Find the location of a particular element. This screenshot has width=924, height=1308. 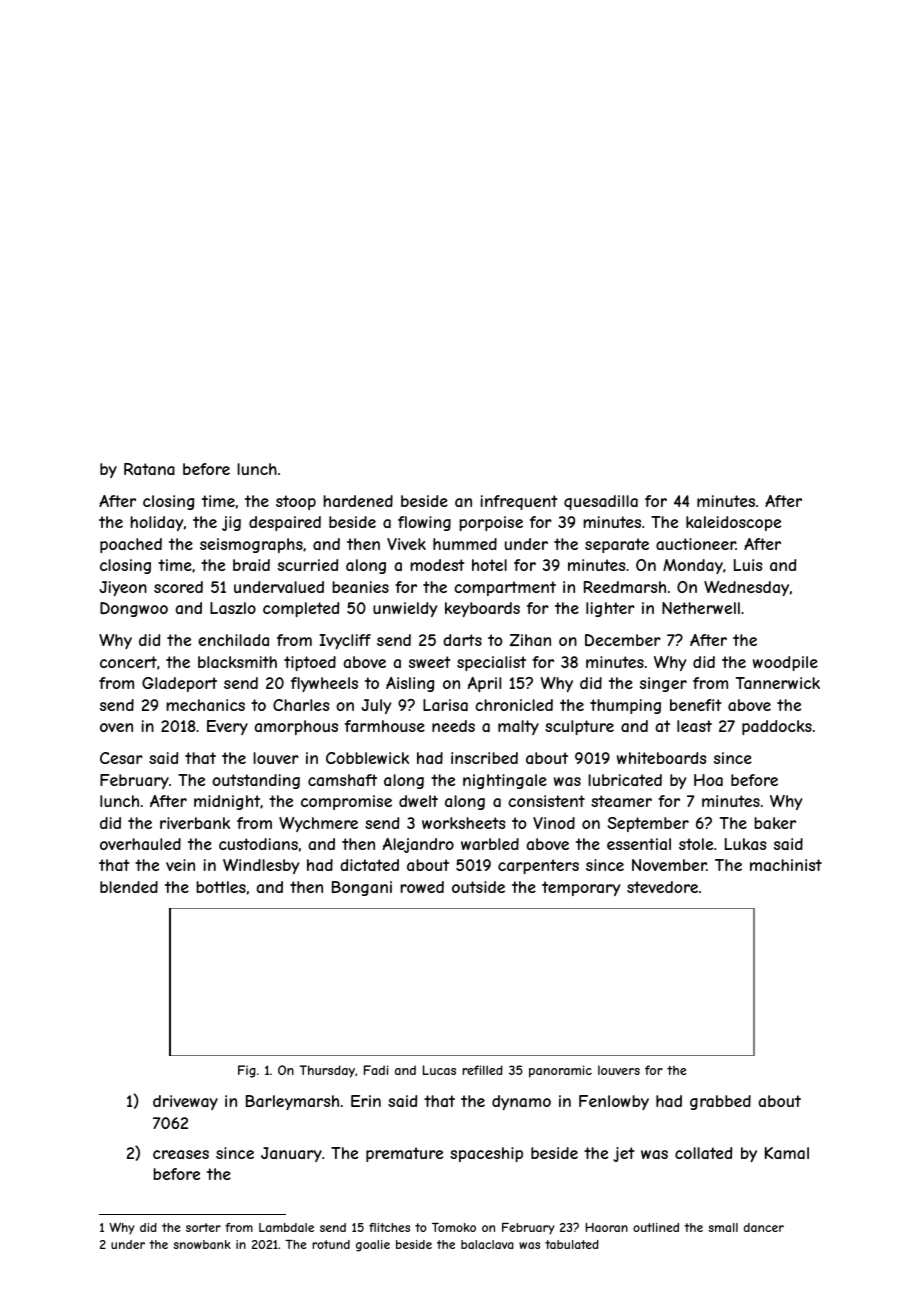

Tannerwick is located at coordinates (778, 683).
